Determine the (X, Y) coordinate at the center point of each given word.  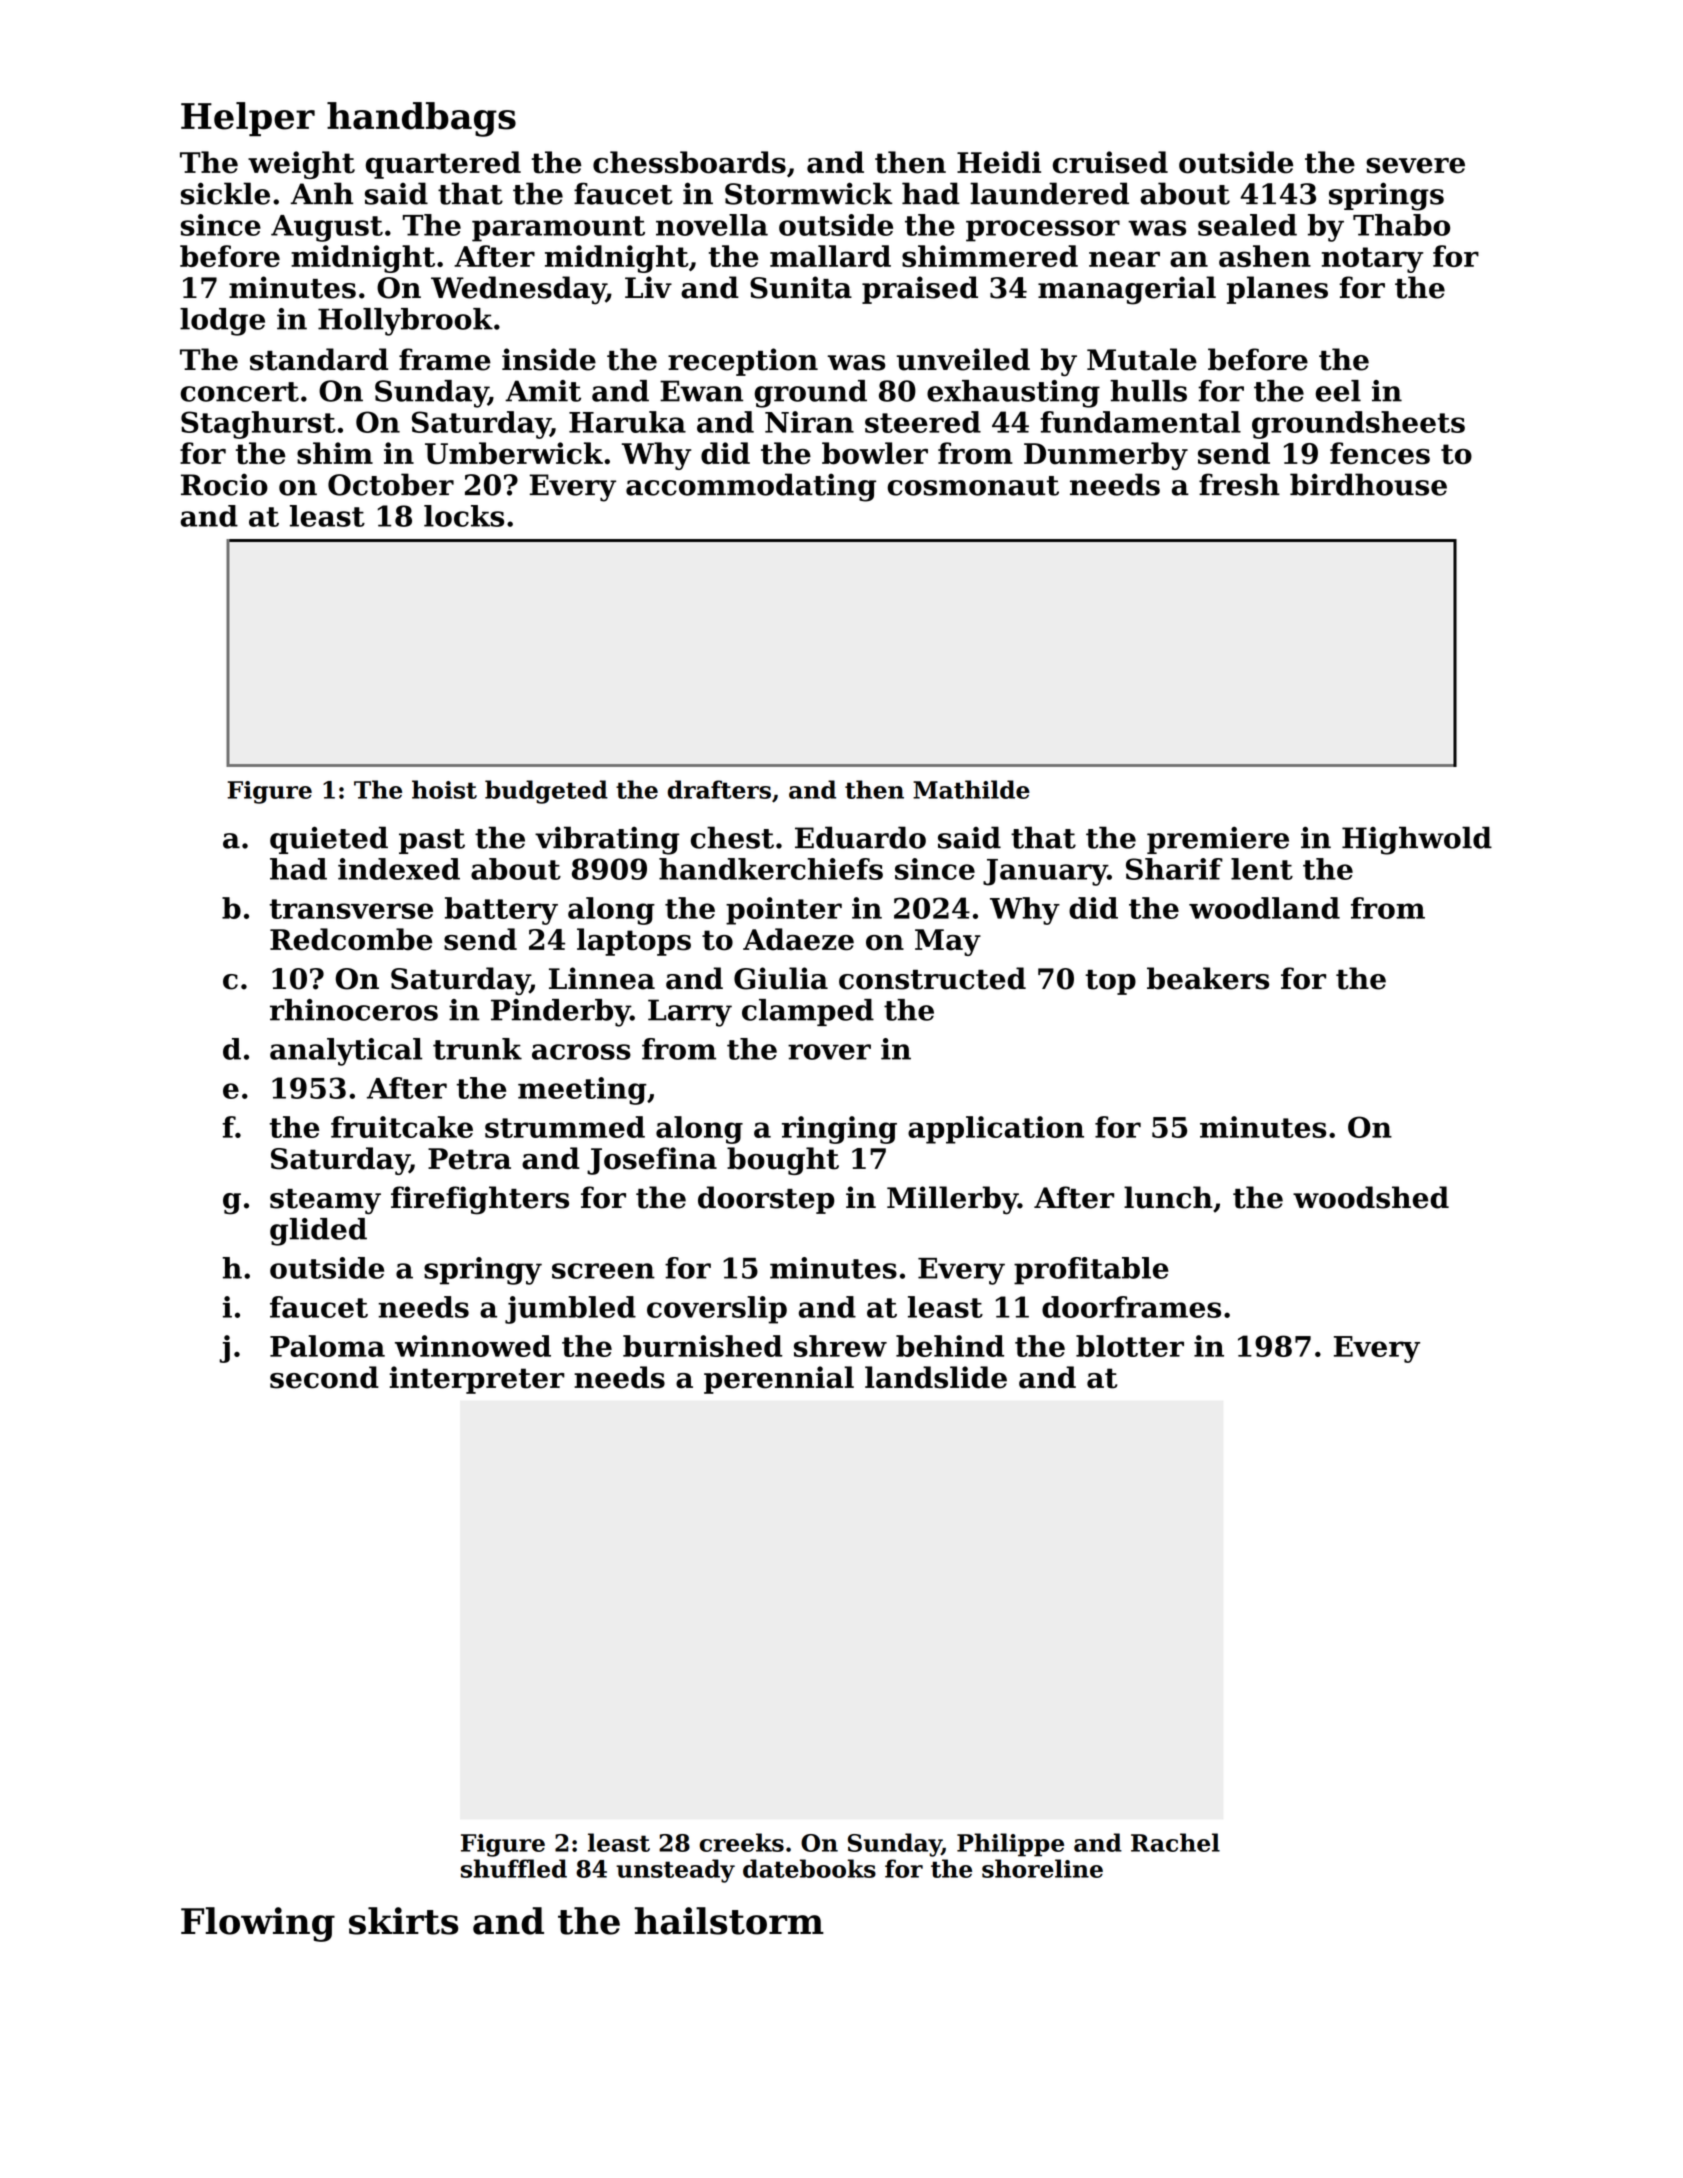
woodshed (1371, 1197)
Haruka (627, 422)
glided (318, 1232)
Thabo (1401, 225)
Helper (248, 119)
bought (783, 1161)
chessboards (689, 162)
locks (464, 516)
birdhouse (1368, 484)
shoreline (1042, 1868)
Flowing (258, 1924)
